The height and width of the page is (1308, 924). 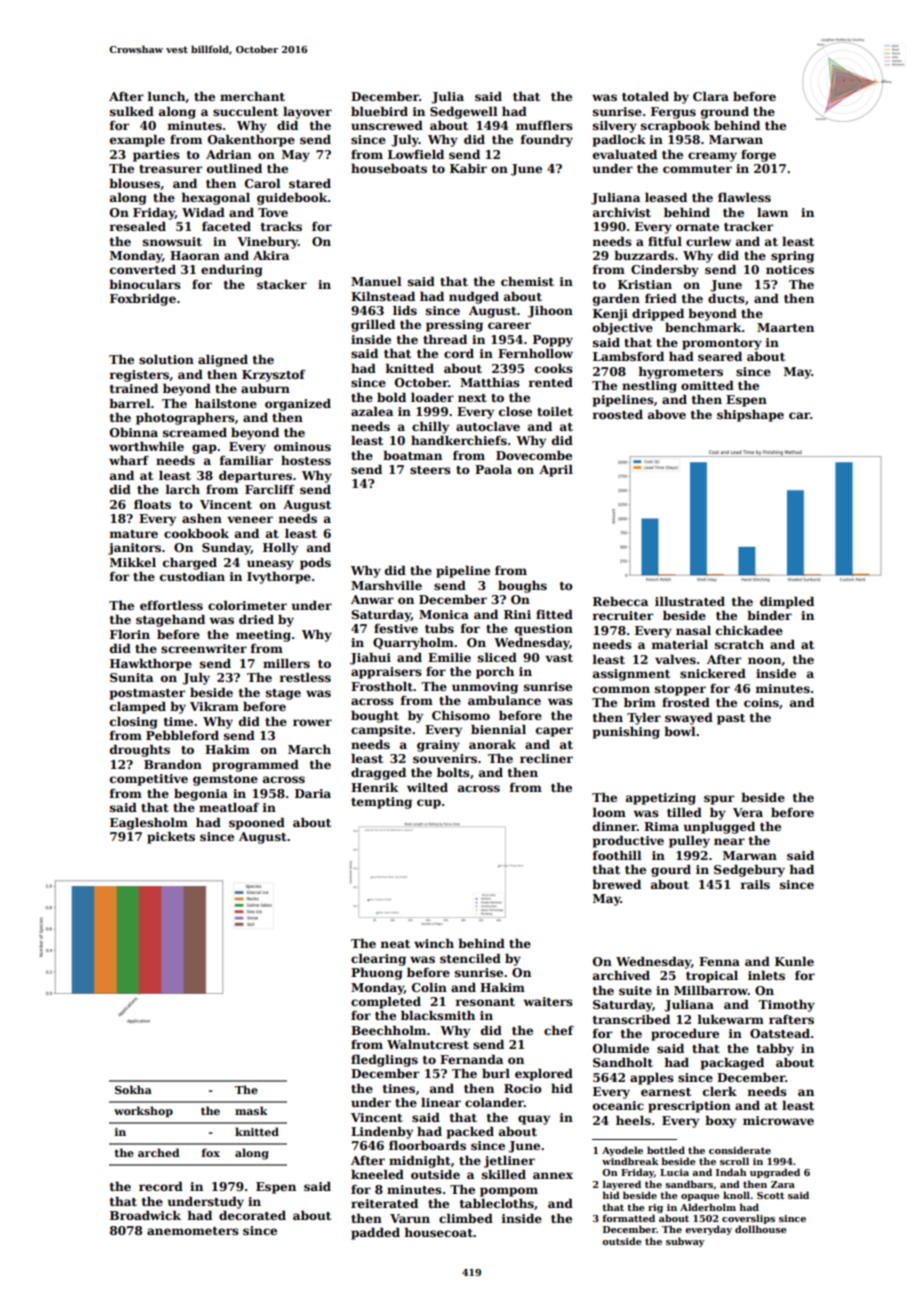 What do you see at coordinates (375, 716) in the page?
I see `bought` at bounding box center [375, 716].
